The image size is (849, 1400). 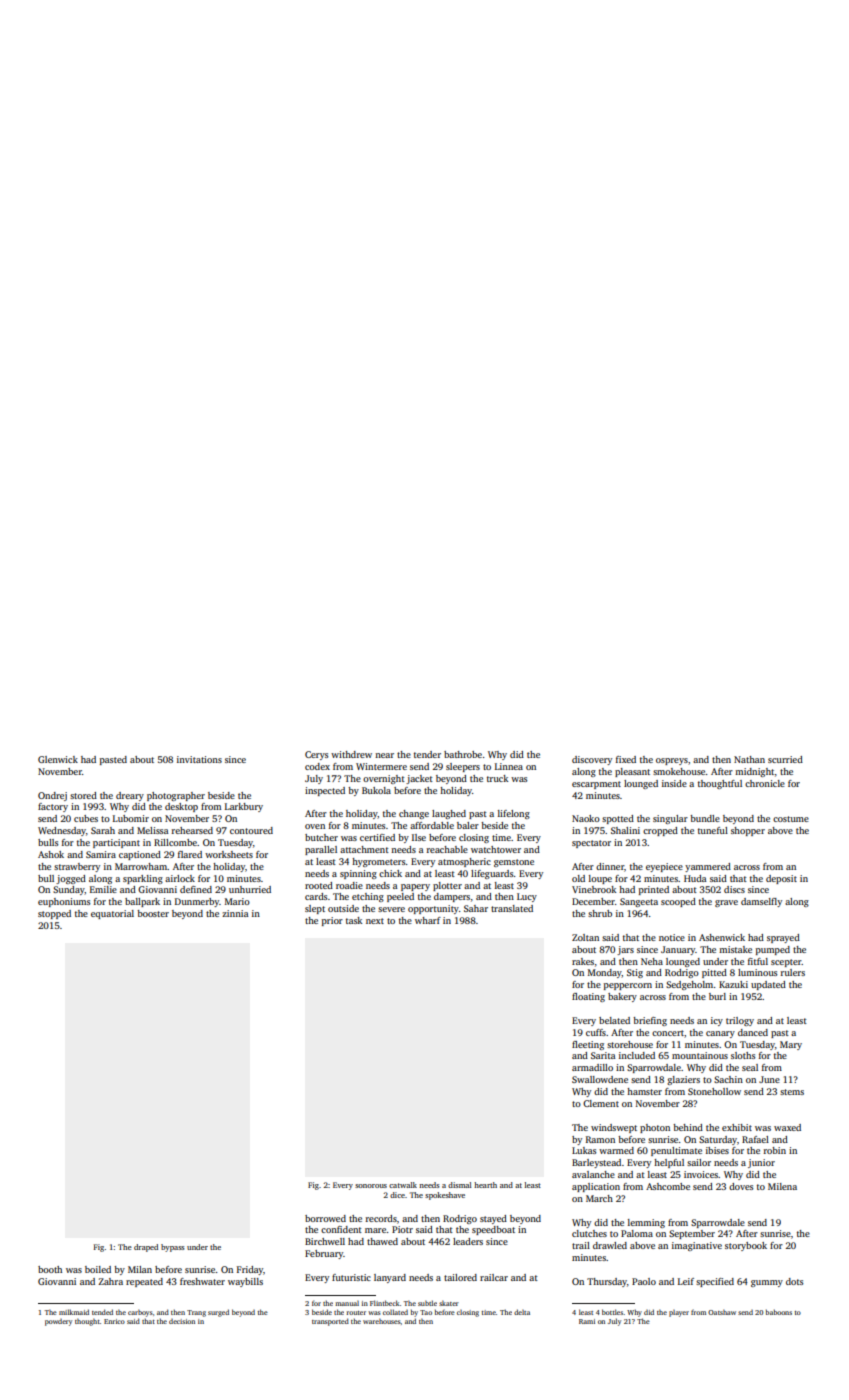 What do you see at coordinates (382, 1321) in the screenshot?
I see `warehouses` at bounding box center [382, 1321].
